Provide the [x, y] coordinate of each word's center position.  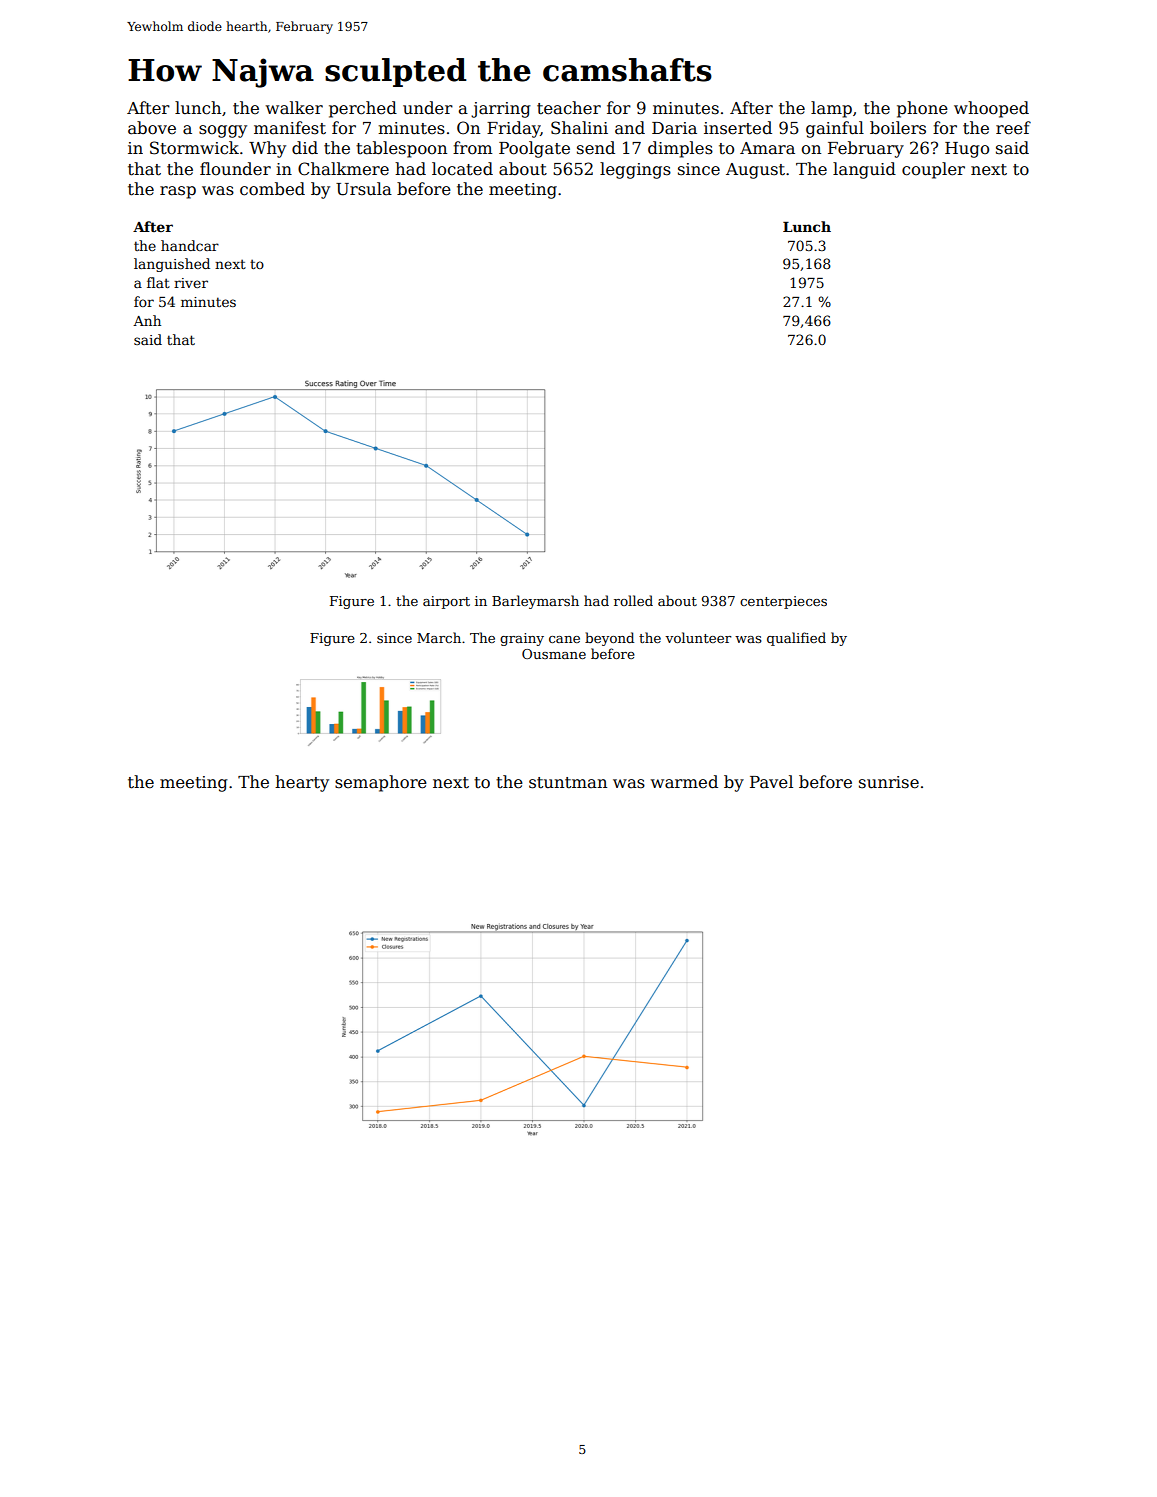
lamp [831, 109]
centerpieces [783, 602]
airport [446, 602]
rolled [633, 600]
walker [294, 108]
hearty [302, 783]
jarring [501, 110]
